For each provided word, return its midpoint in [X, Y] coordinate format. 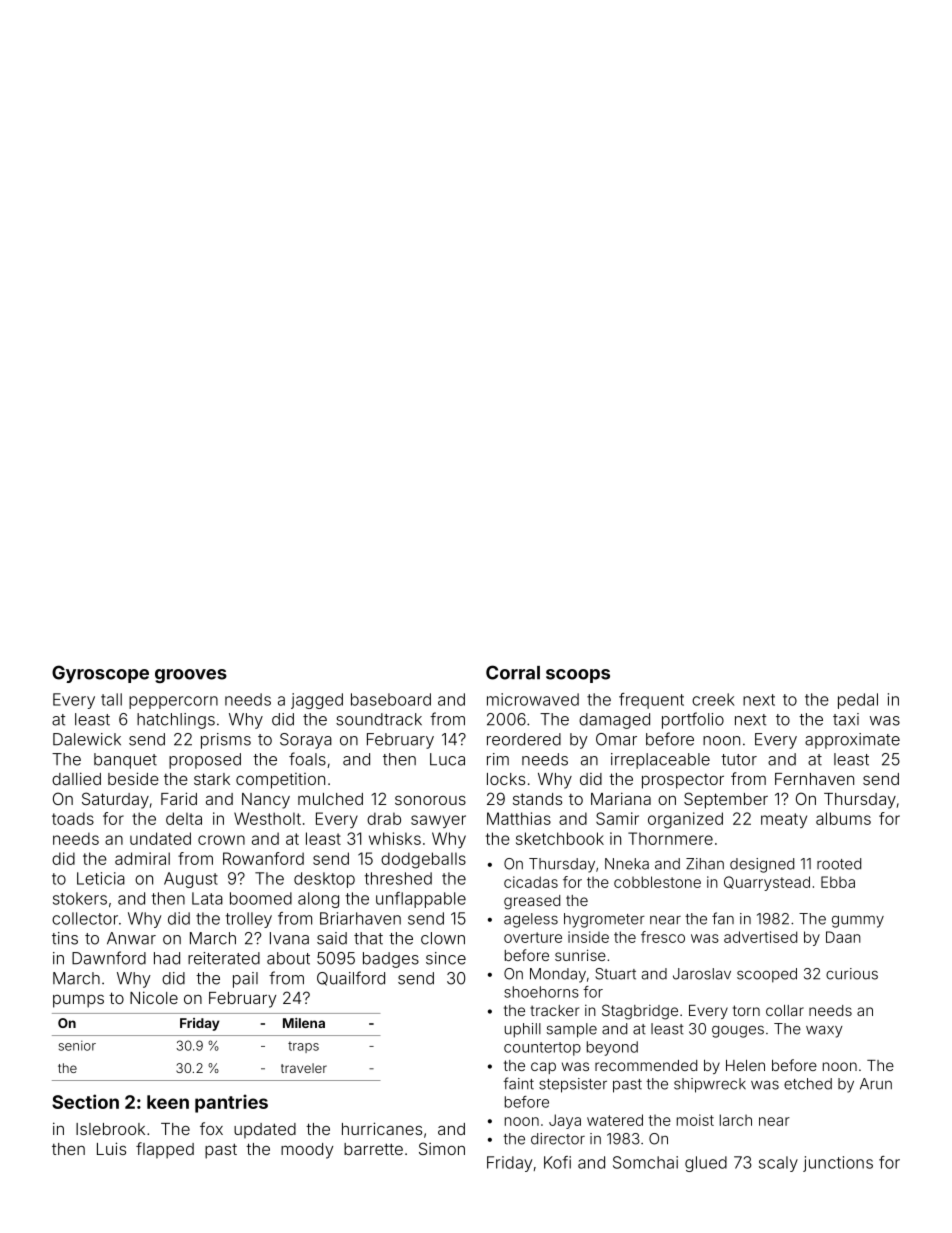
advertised [760, 937]
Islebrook [110, 1129]
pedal [858, 701]
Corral [513, 672]
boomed [261, 898]
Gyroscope [100, 674]
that [368, 938]
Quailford [351, 978]
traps [303, 1047]
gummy [858, 921]
